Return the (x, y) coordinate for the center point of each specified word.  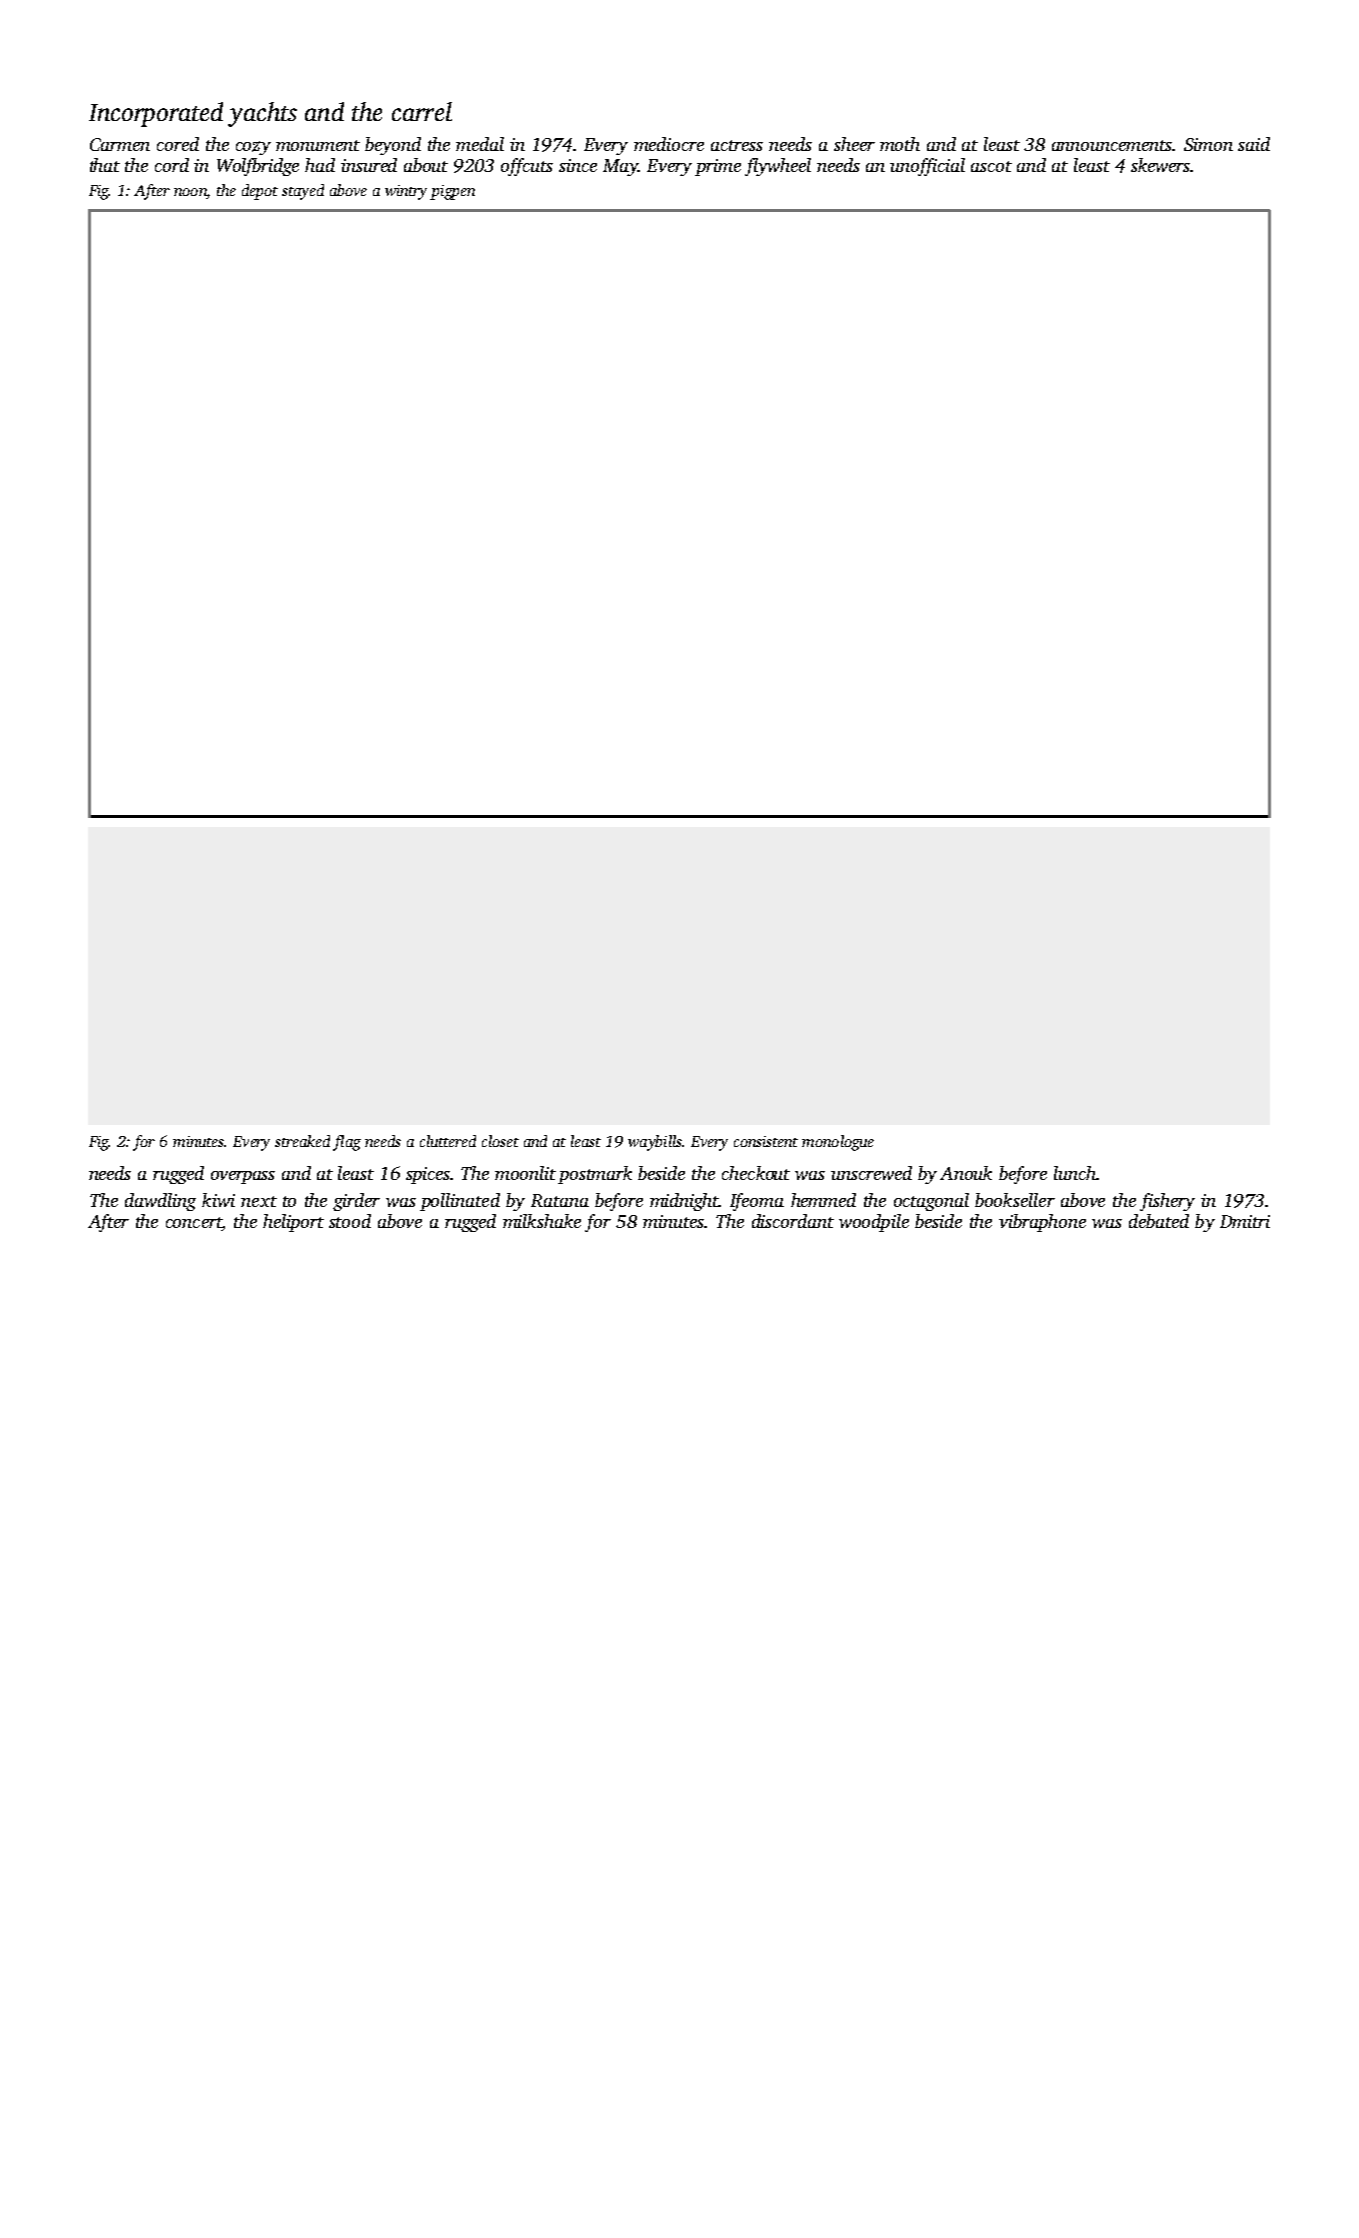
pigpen (452, 192)
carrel (422, 111)
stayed (303, 192)
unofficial (927, 167)
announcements (1112, 145)
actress (737, 145)
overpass (243, 1177)
